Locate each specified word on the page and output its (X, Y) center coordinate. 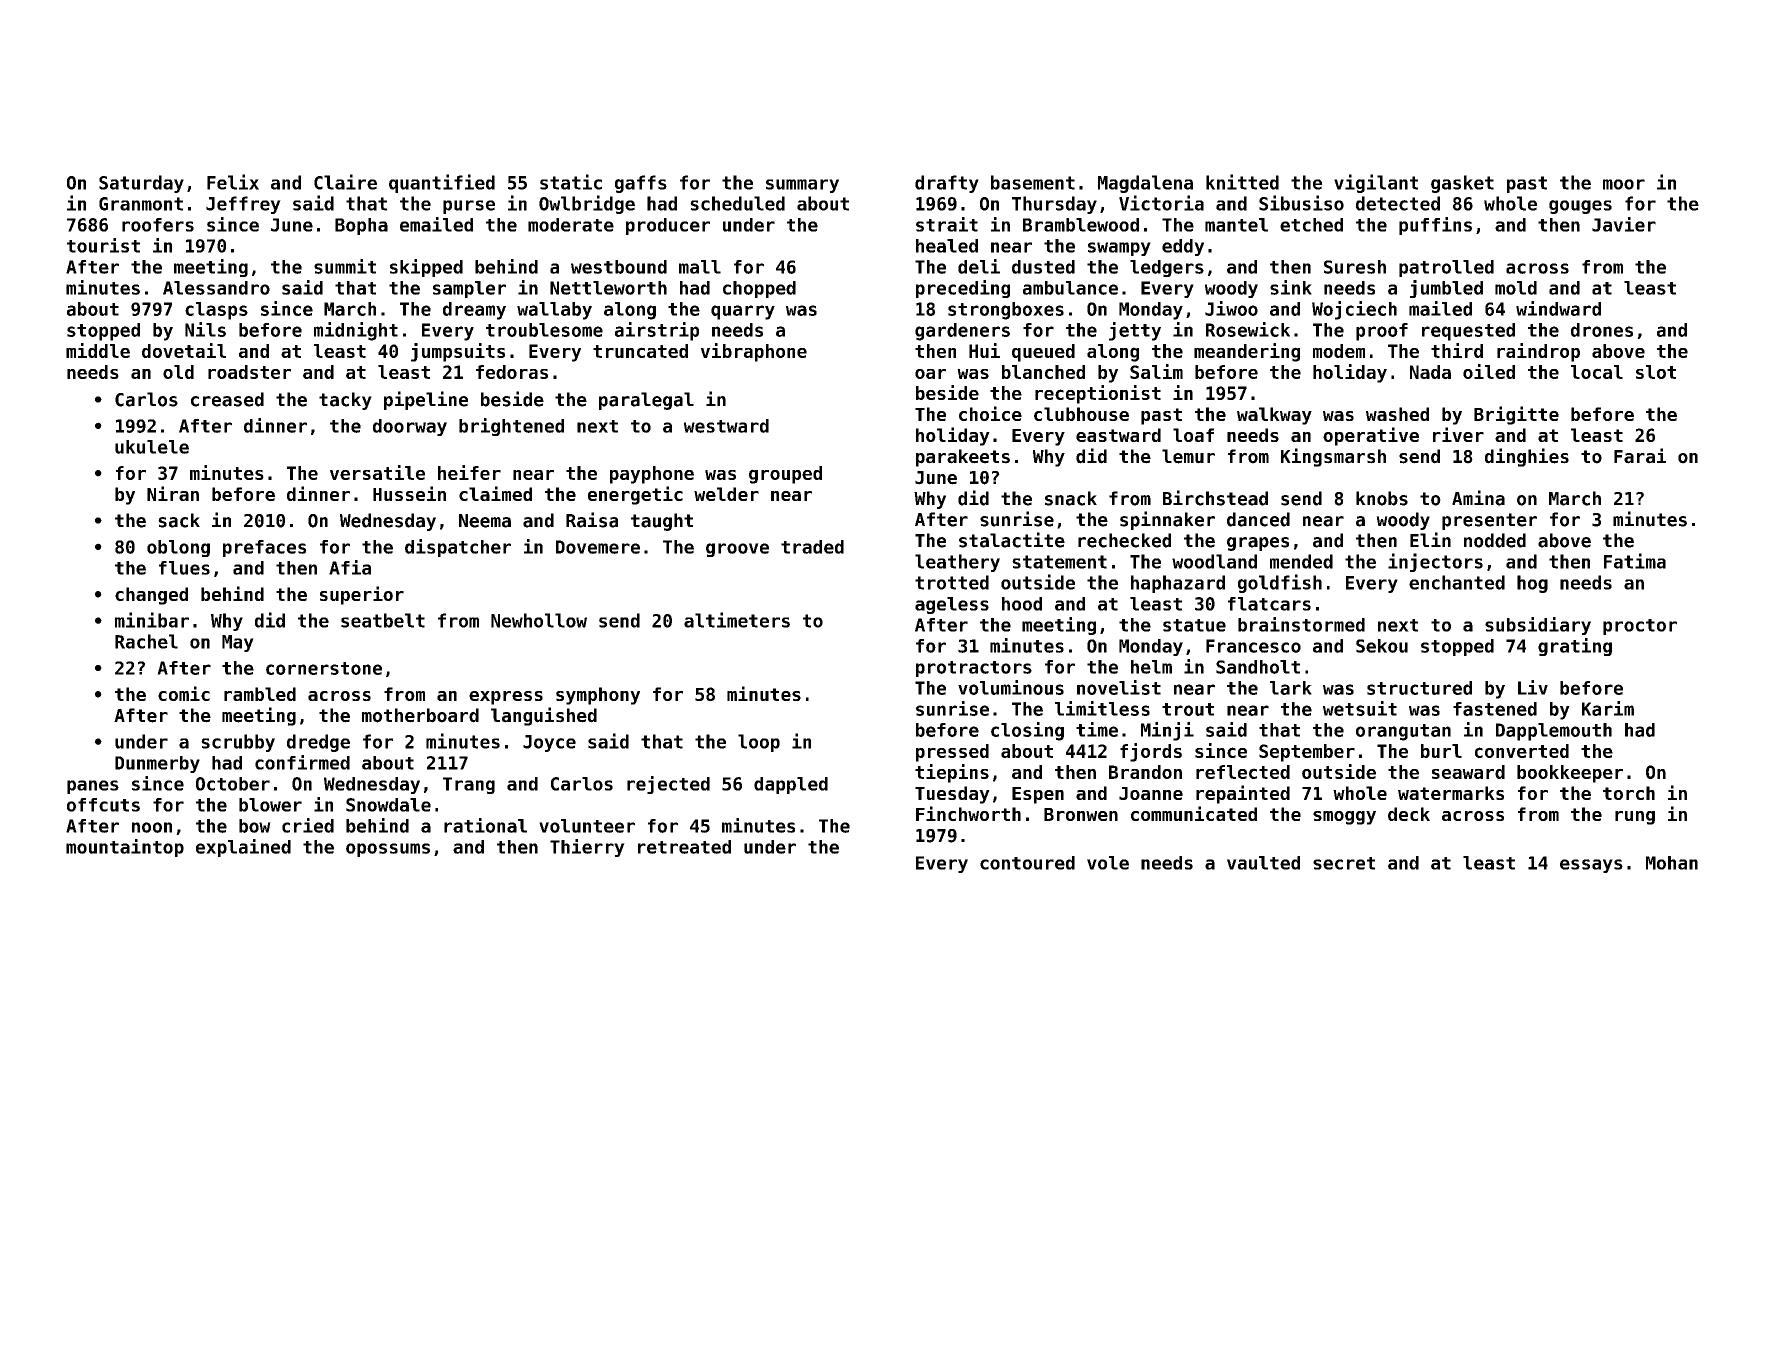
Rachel (146, 641)
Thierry (587, 848)
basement (1033, 182)
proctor (1640, 627)
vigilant (1376, 183)
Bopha (361, 226)
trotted (952, 582)
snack (1071, 498)
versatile (377, 472)
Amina (1478, 498)
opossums (388, 850)
